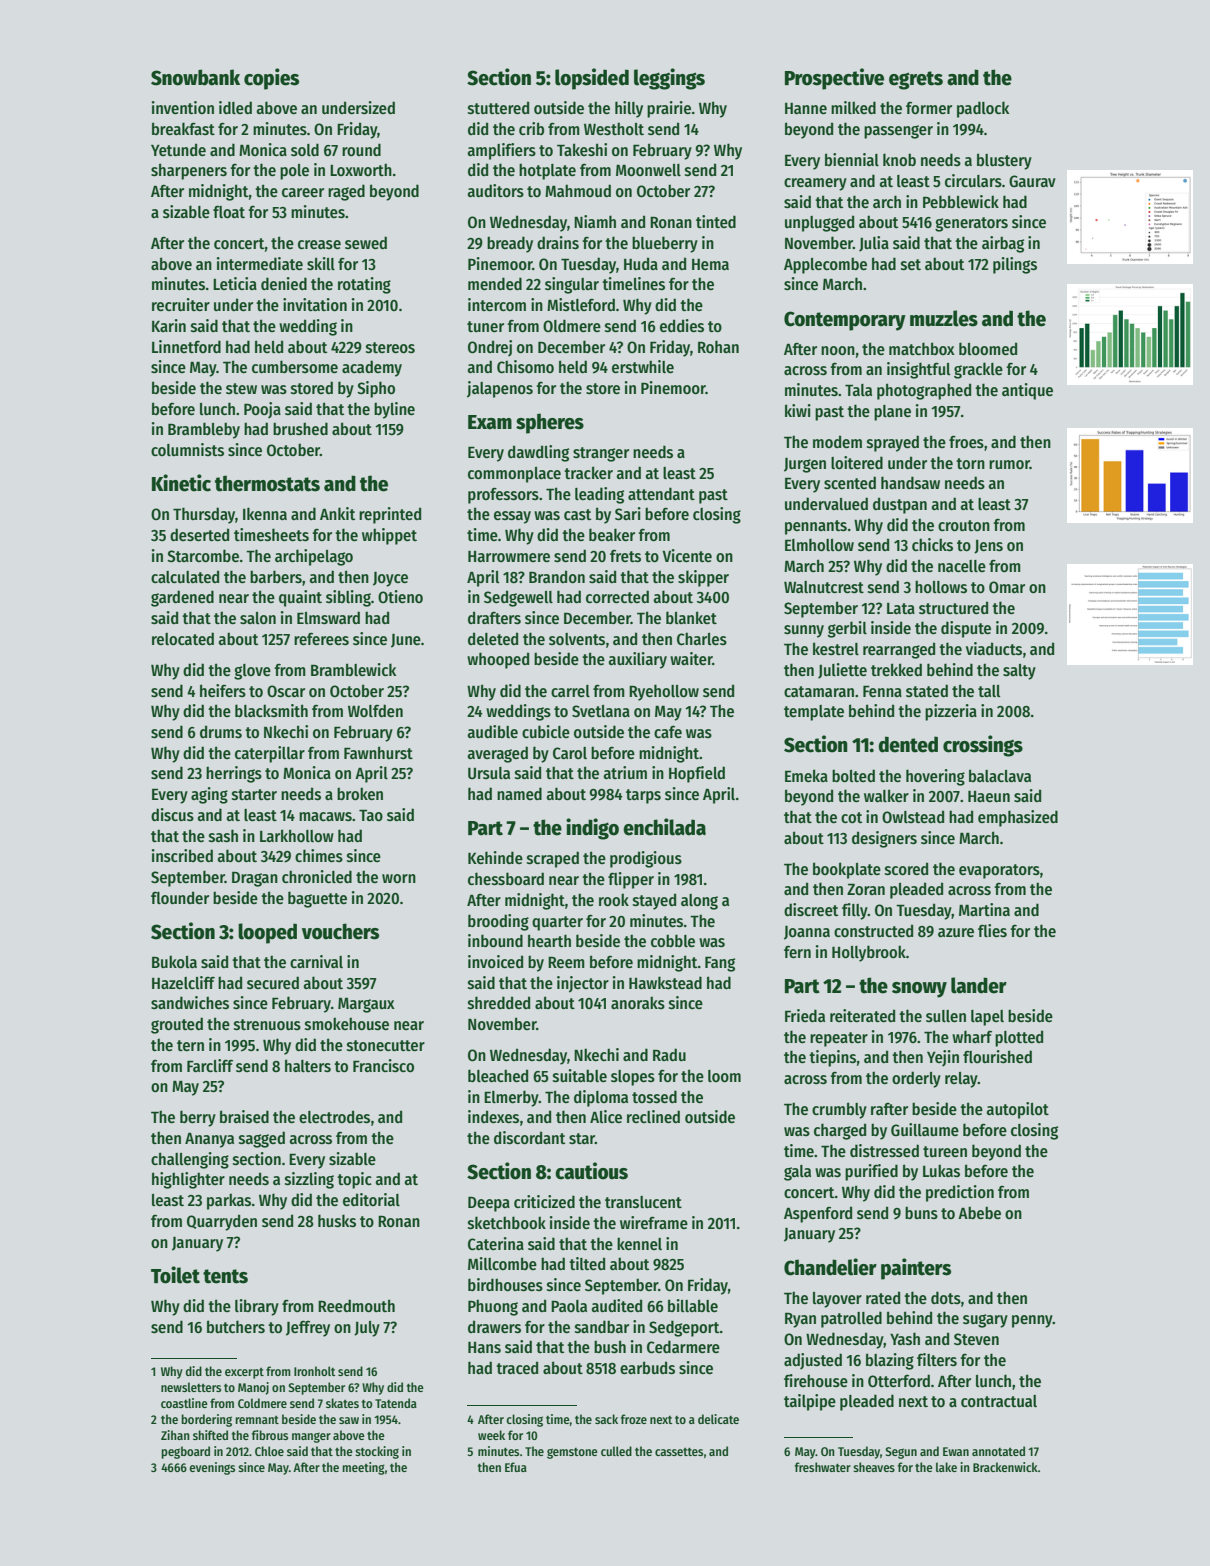 Image resolution: width=1210 pixels, height=1566 pixels. Describe the element at coordinates (687, 556) in the screenshot. I see `Vicente` at that location.
